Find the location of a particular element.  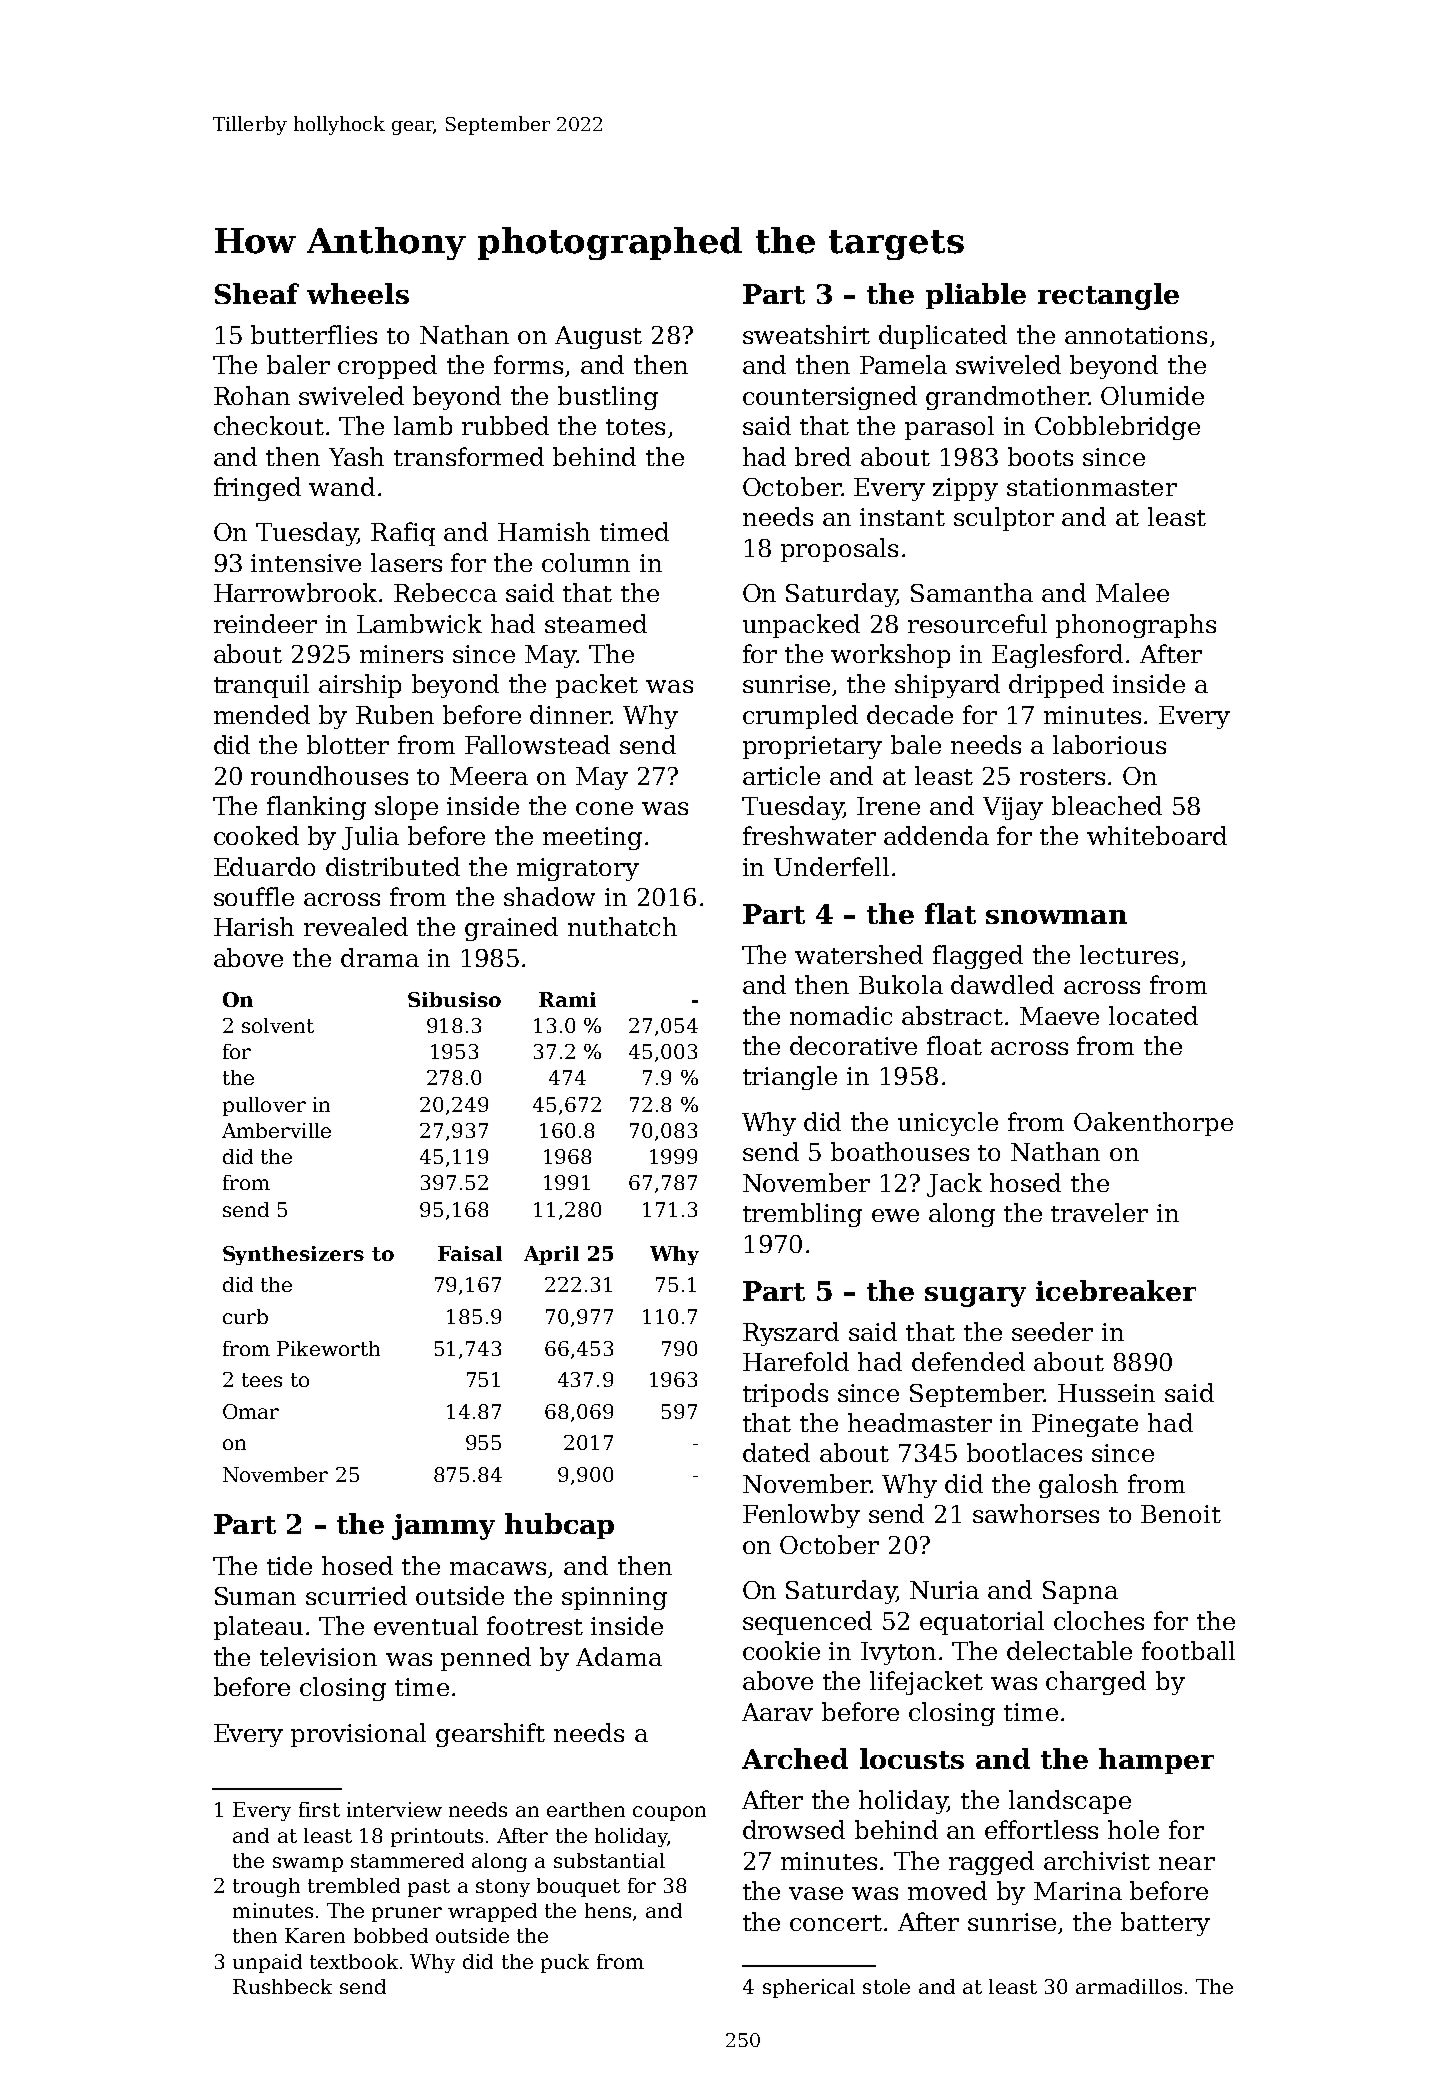

Sapna is located at coordinates (1080, 1592).
